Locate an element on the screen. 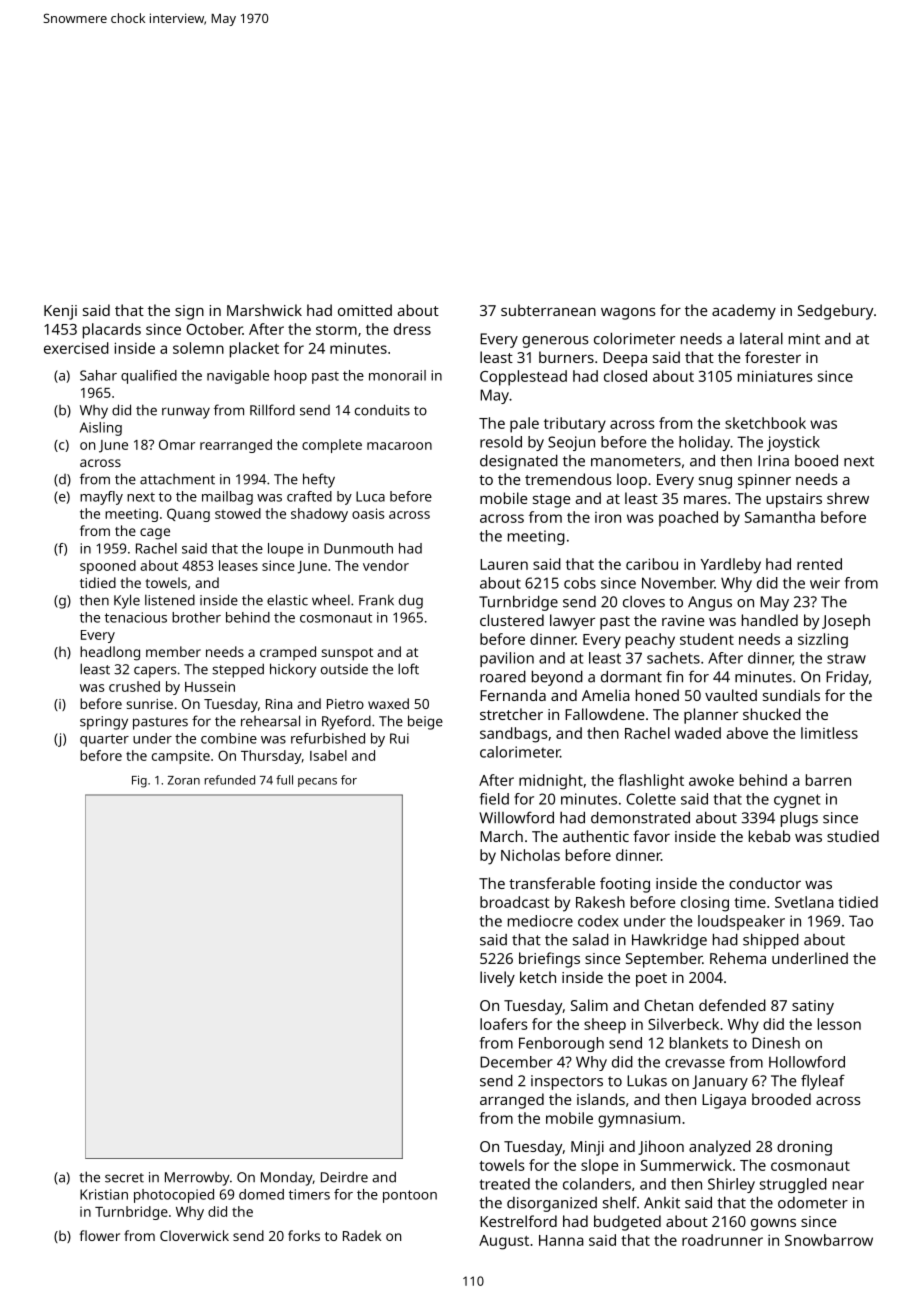  August is located at coordinates (504, 1242).
